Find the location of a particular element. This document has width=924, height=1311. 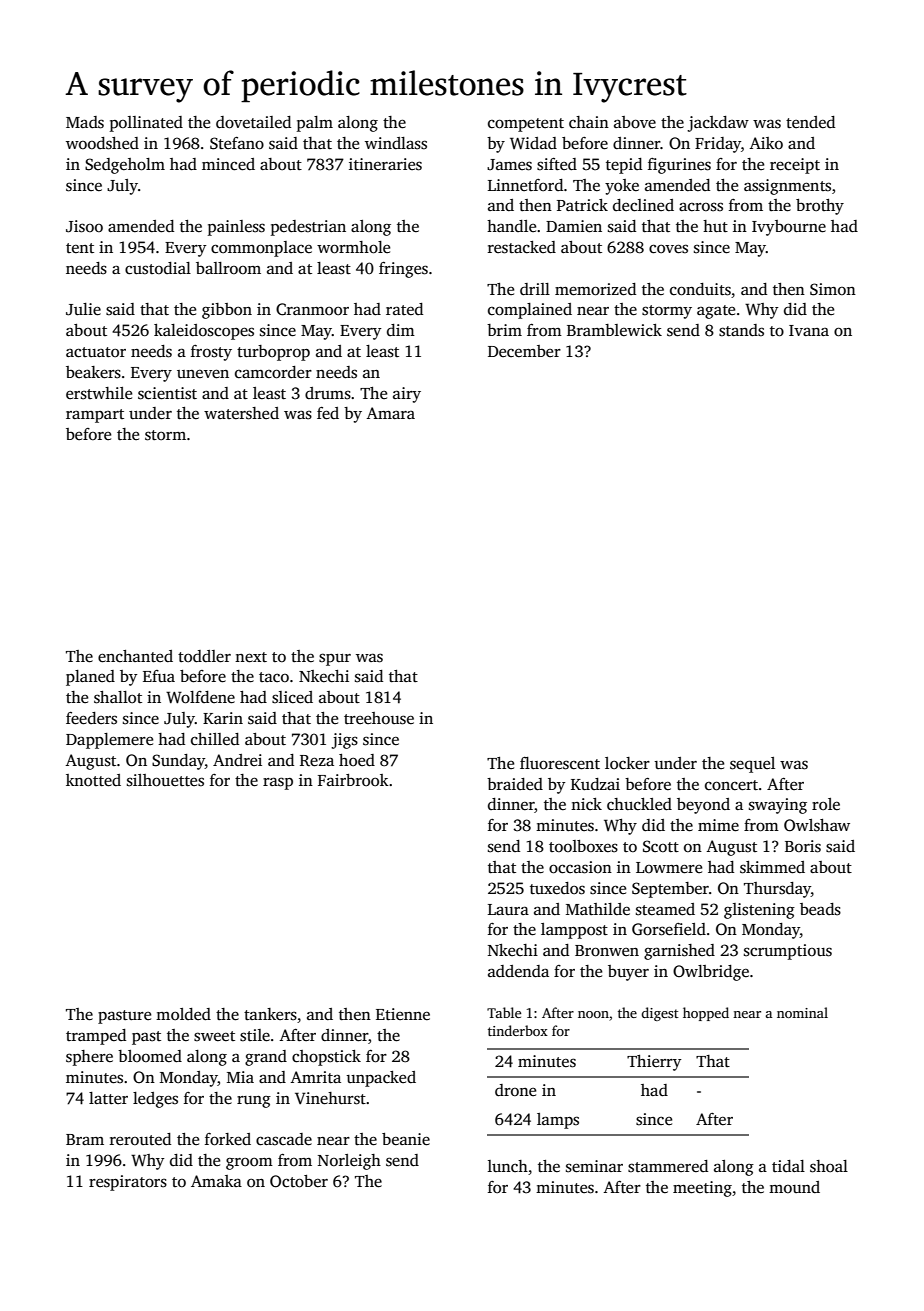

stands is located at coordinates (741, 330).
